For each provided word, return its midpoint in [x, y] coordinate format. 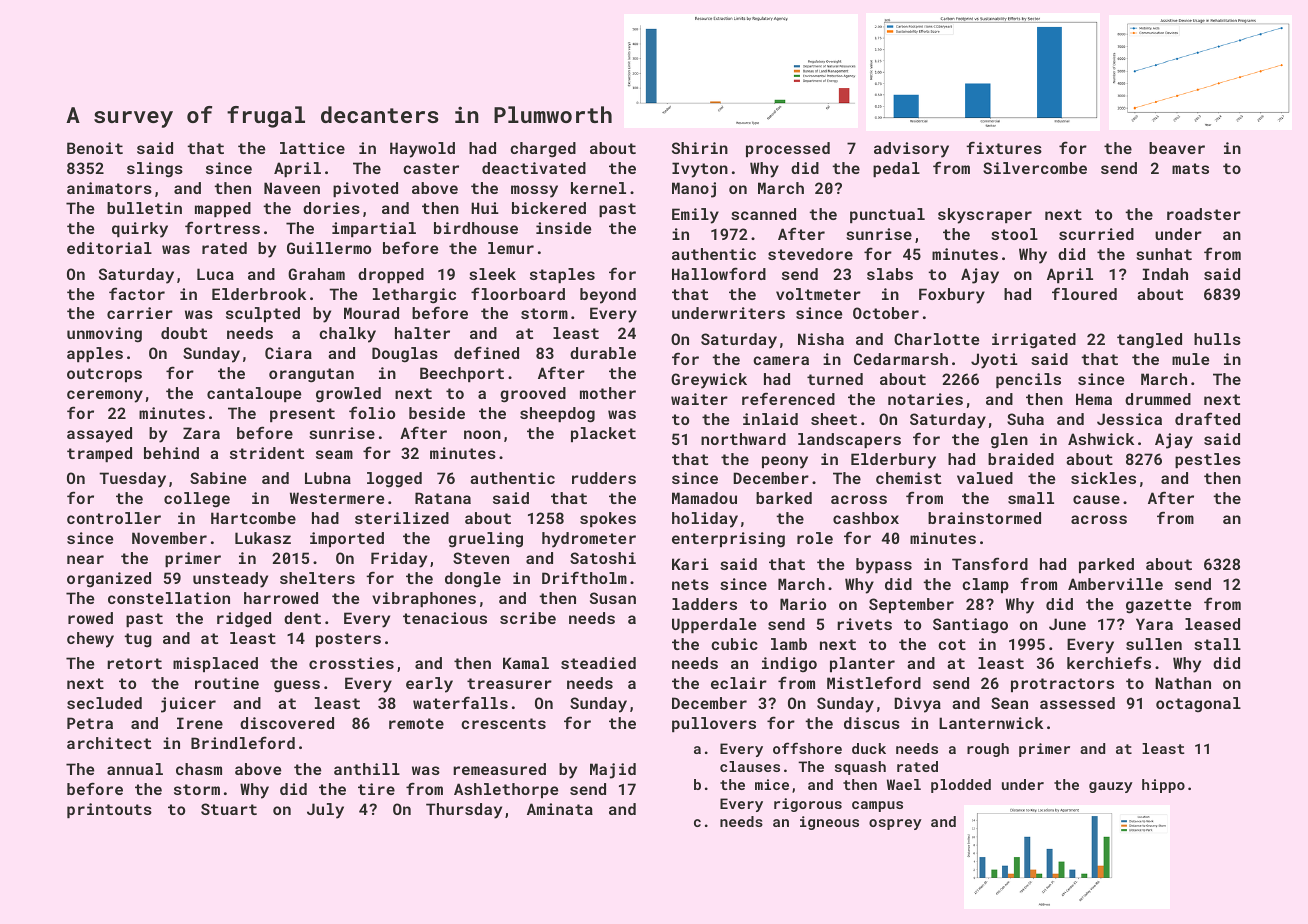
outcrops [104, 375]
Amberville [1115, 584]
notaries [925, 399]
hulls [1217, 339]
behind [171, 453]
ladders [704, 604]
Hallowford [719, 273]
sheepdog [557, 415]
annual [135, 769]
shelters [317, 578]
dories [331, 208]
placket [603, 434]
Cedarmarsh [901, 359]
